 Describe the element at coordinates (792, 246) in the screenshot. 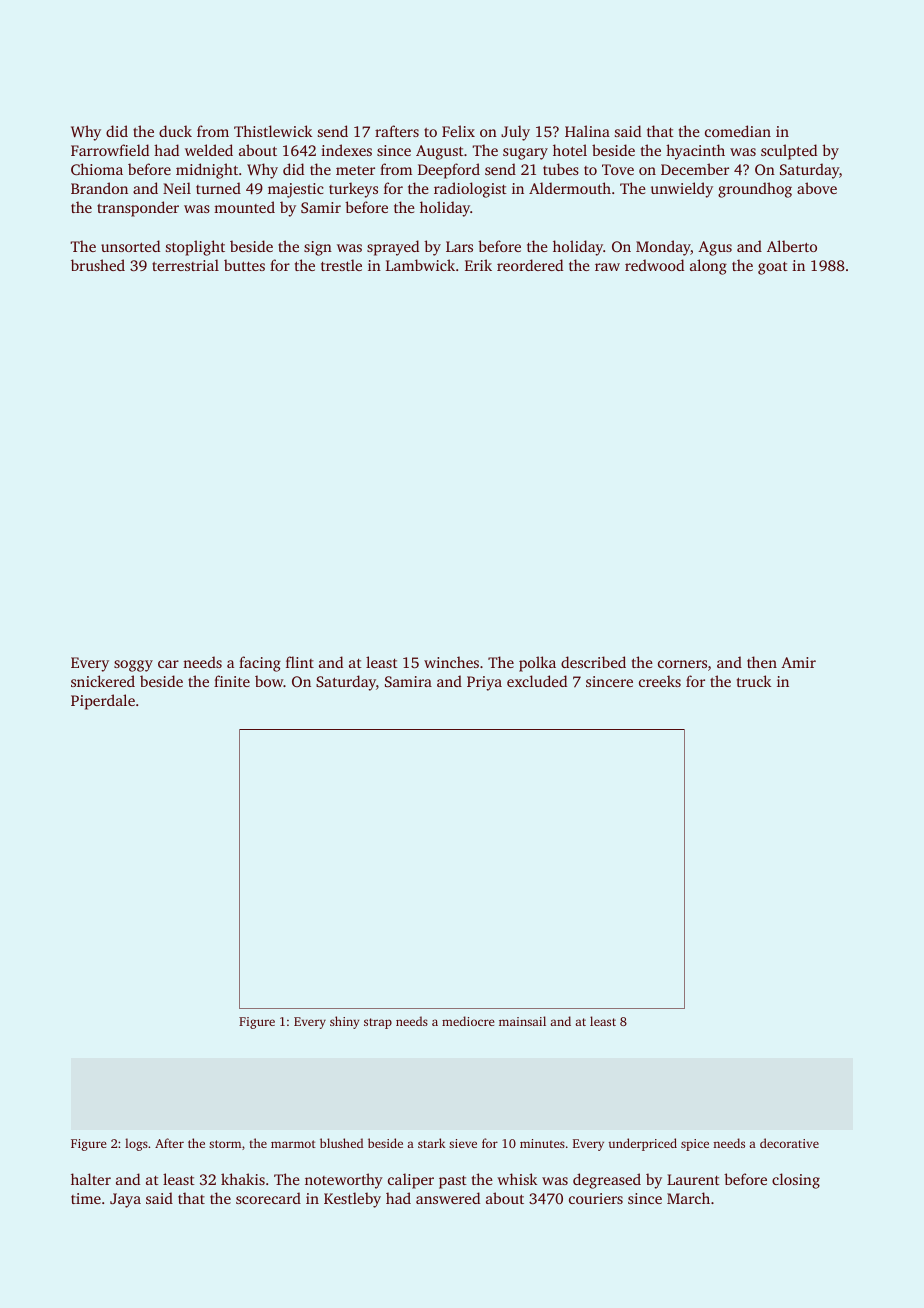

I see `Alberto` at that location.
